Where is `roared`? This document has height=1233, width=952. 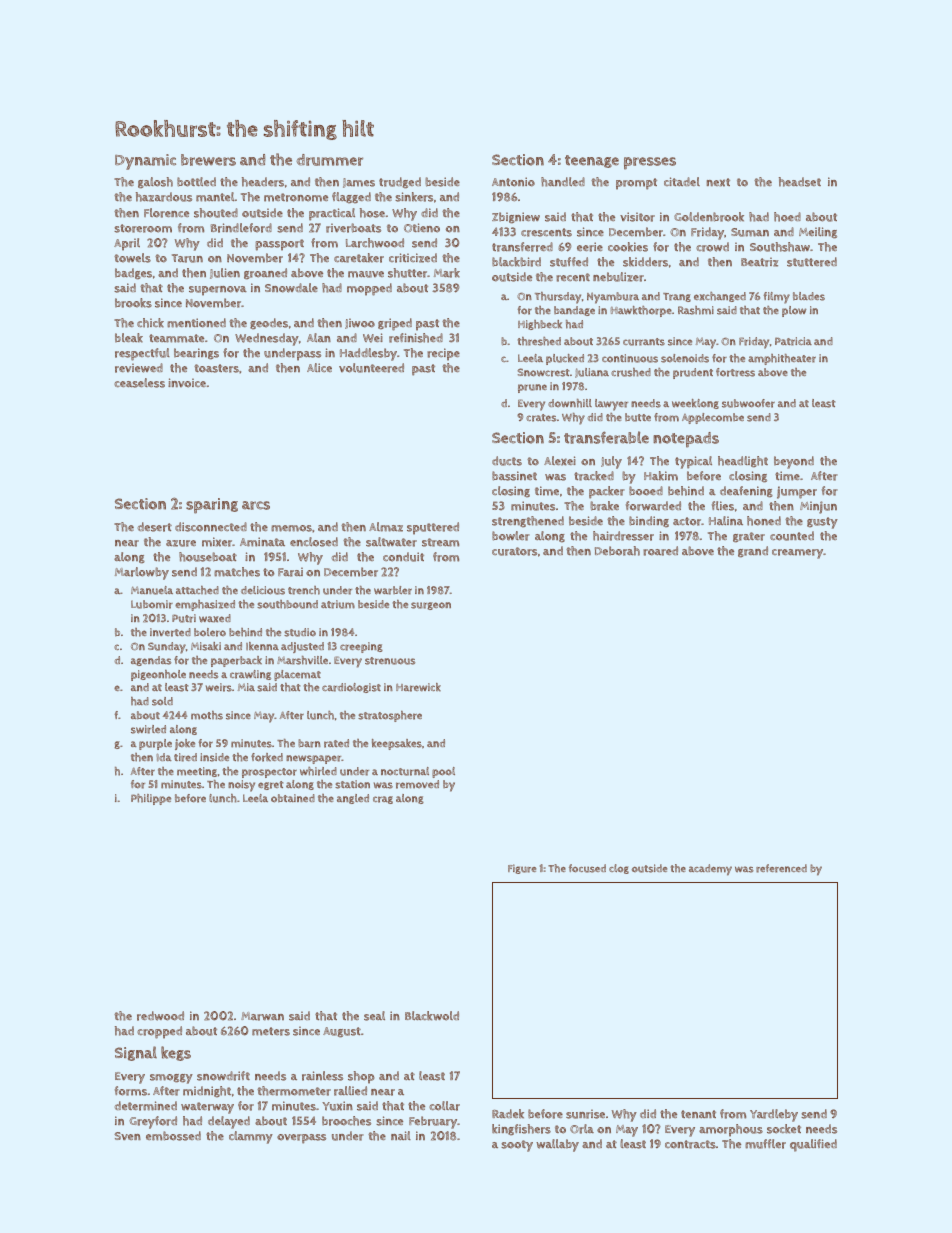 roared is located at coordinates (660, 551).
